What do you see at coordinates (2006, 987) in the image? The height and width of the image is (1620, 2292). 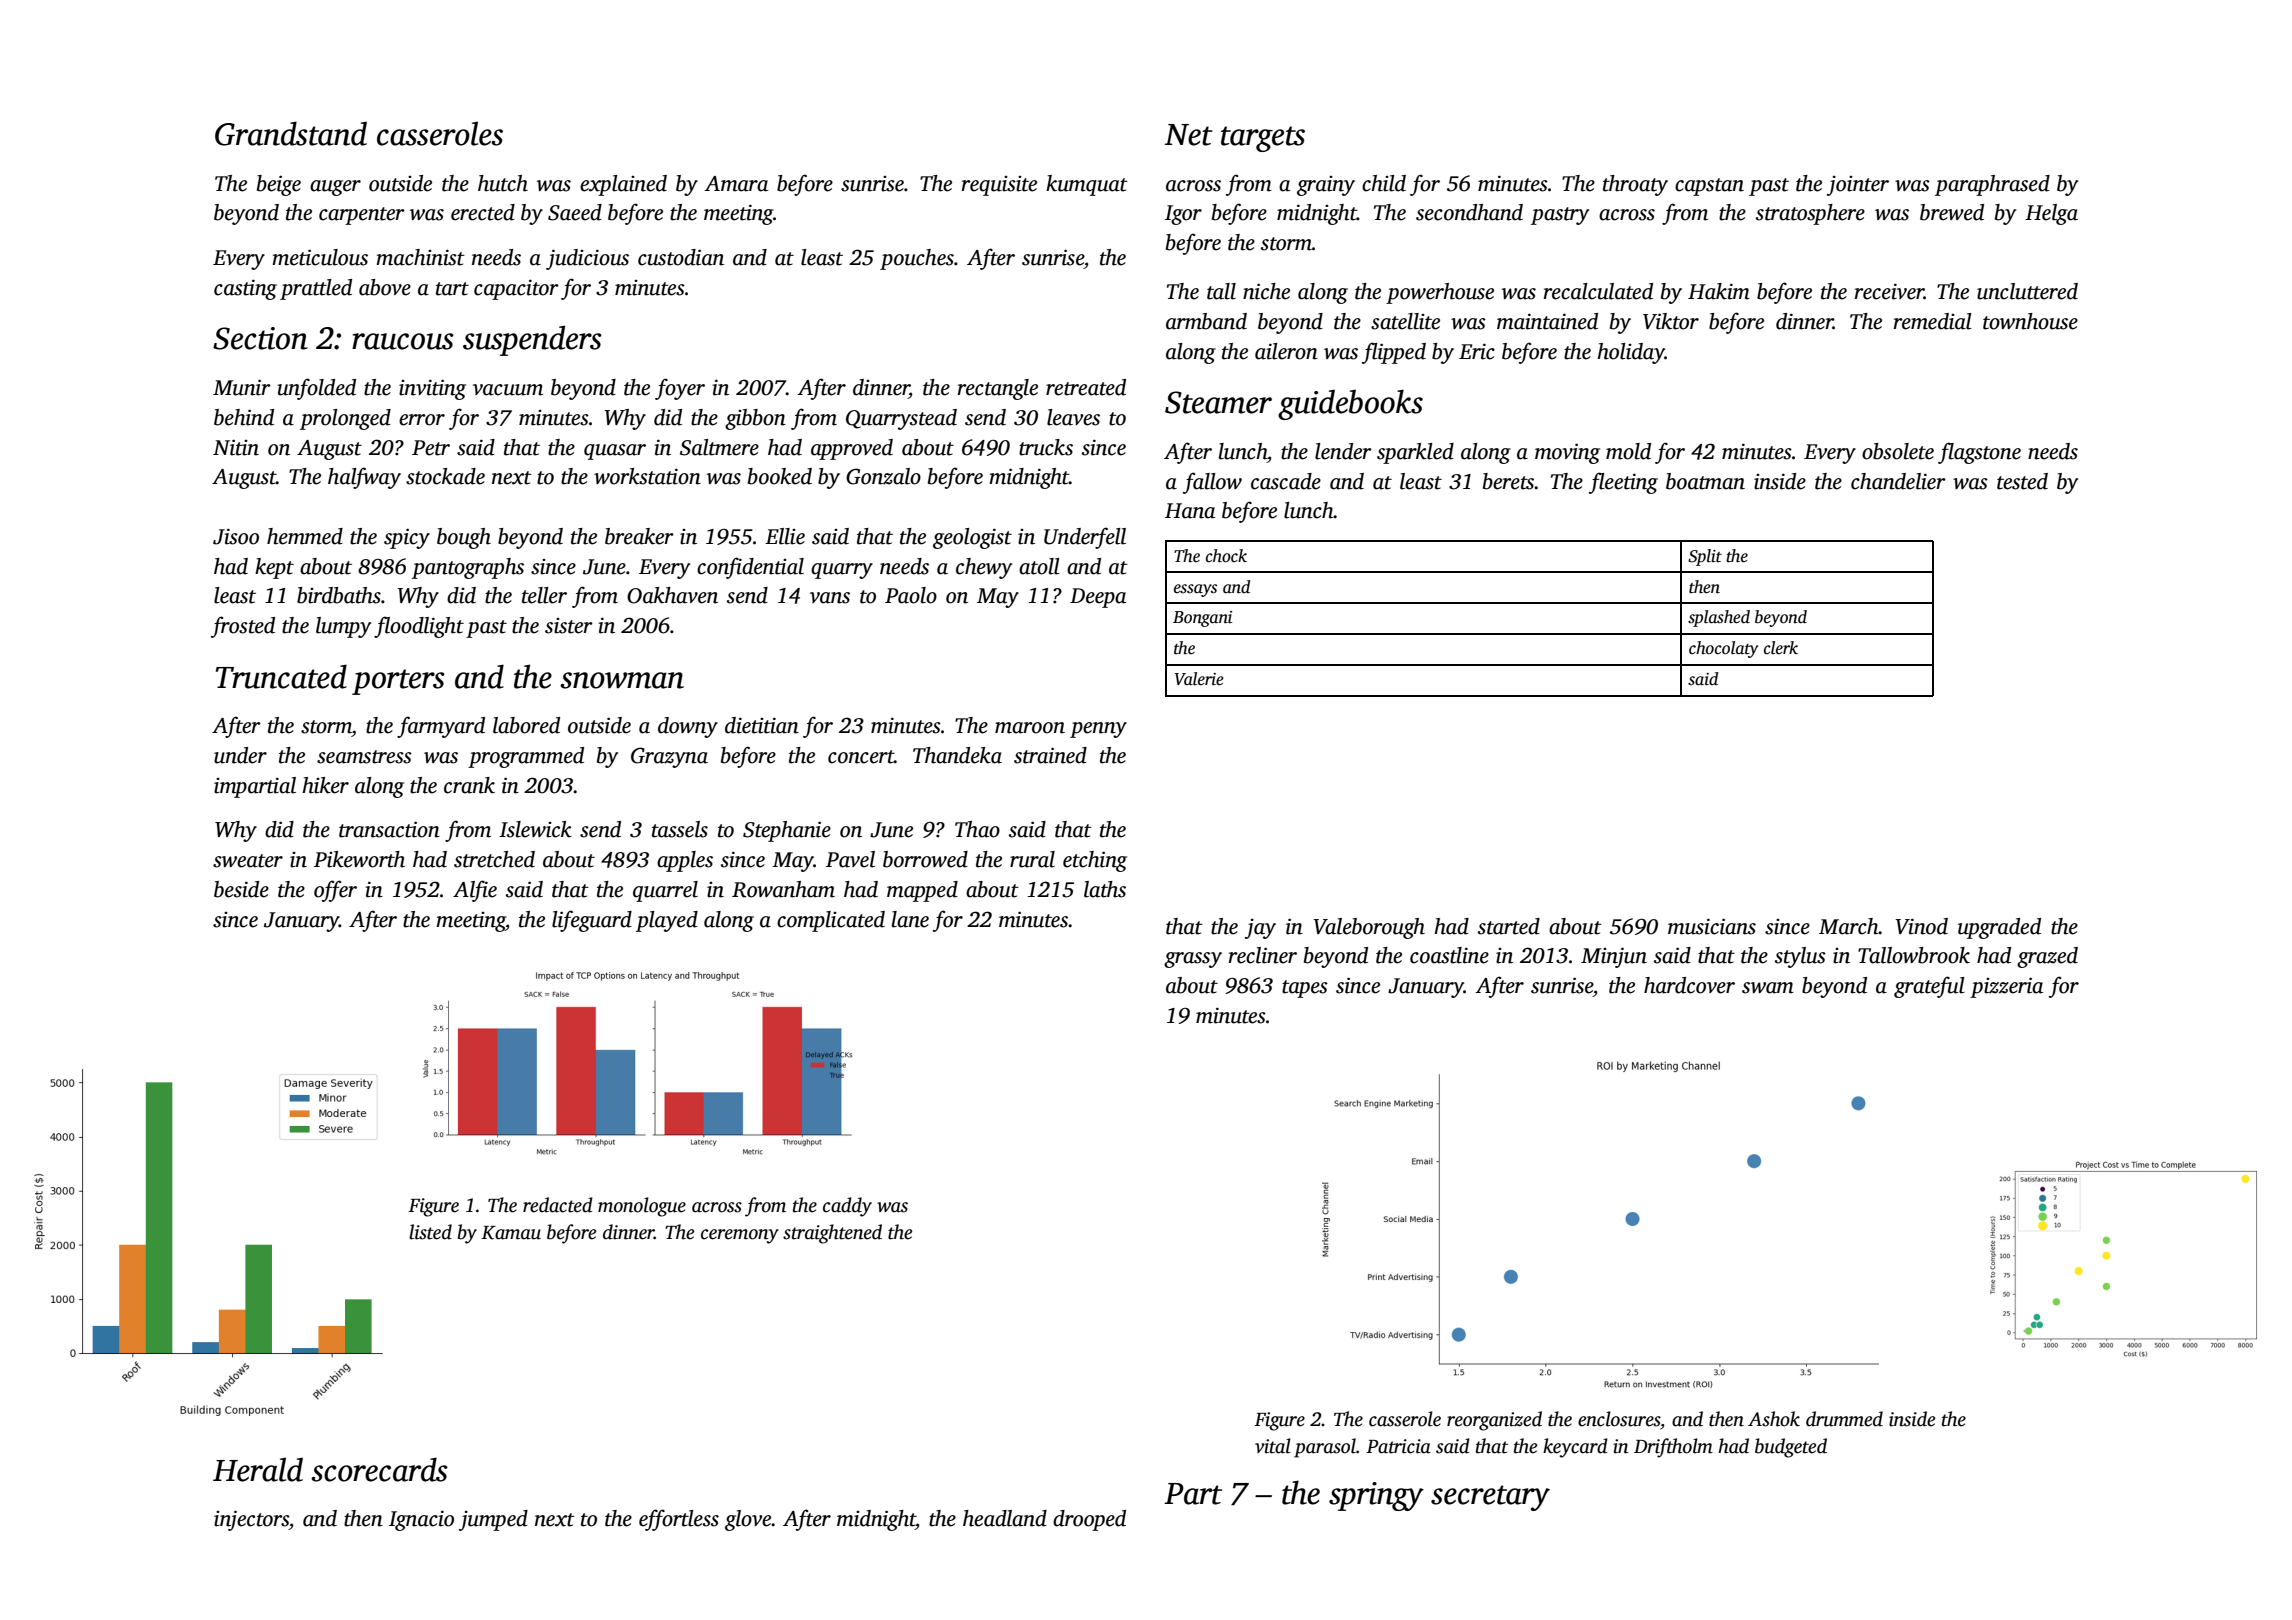 I see `pizzeria` at bounding box center [2006, 987].
